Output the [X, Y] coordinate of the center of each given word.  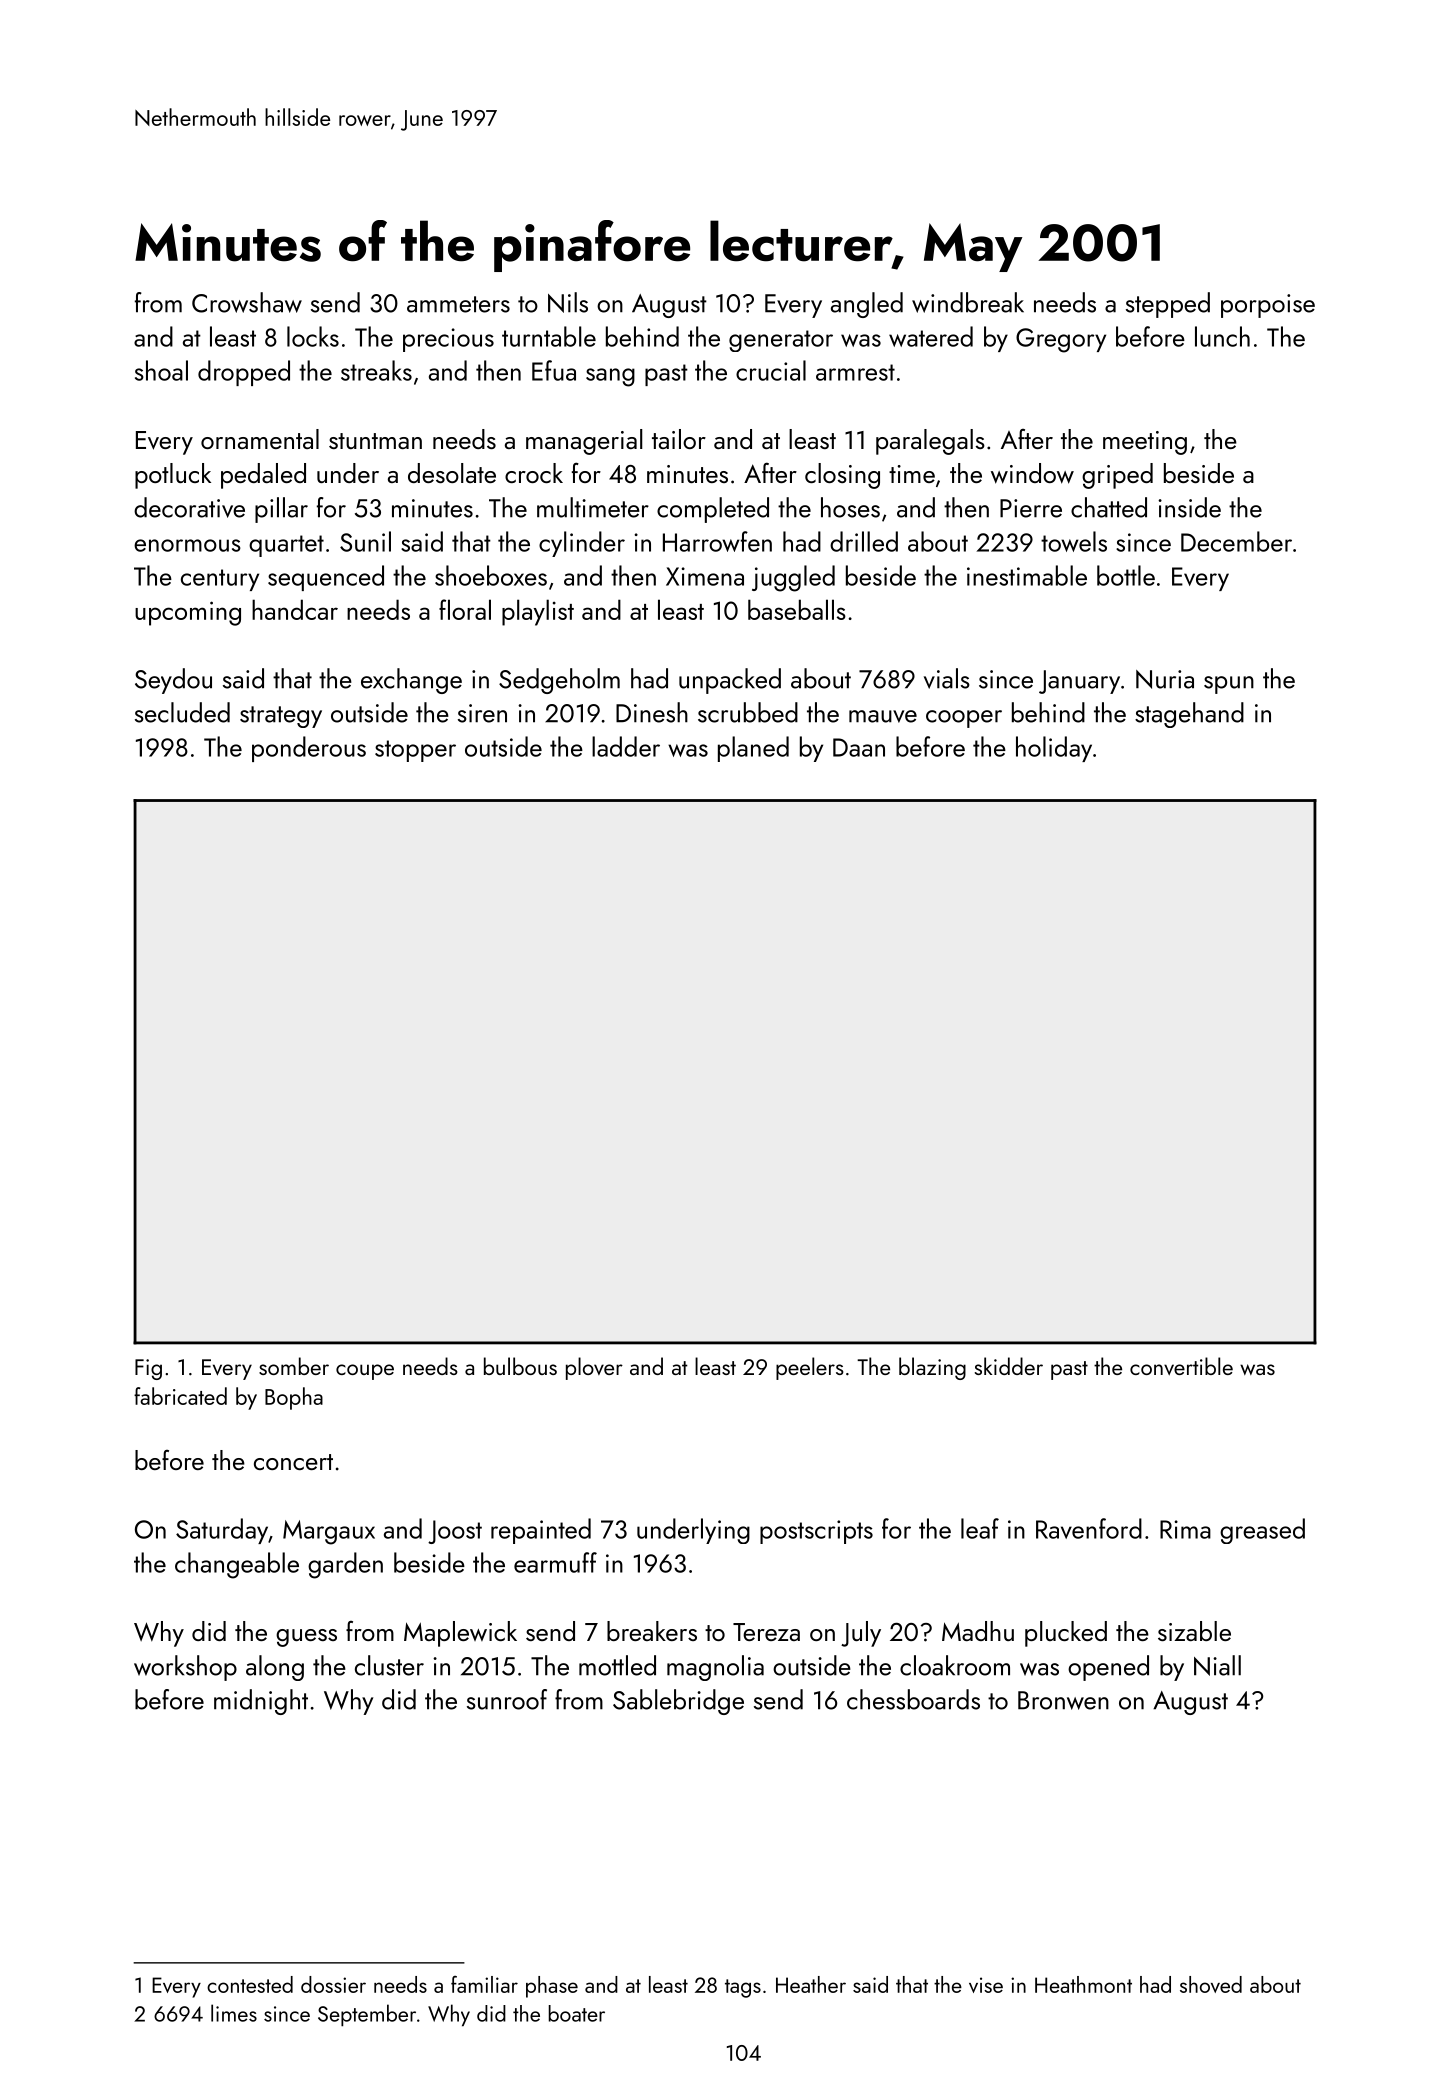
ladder [626, 746]
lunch [1222, 336]
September [367, 2015]
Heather [811, 1984]
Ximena [705, 576]
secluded [182, 712]
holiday [1054, 749]
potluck [173, 476]
